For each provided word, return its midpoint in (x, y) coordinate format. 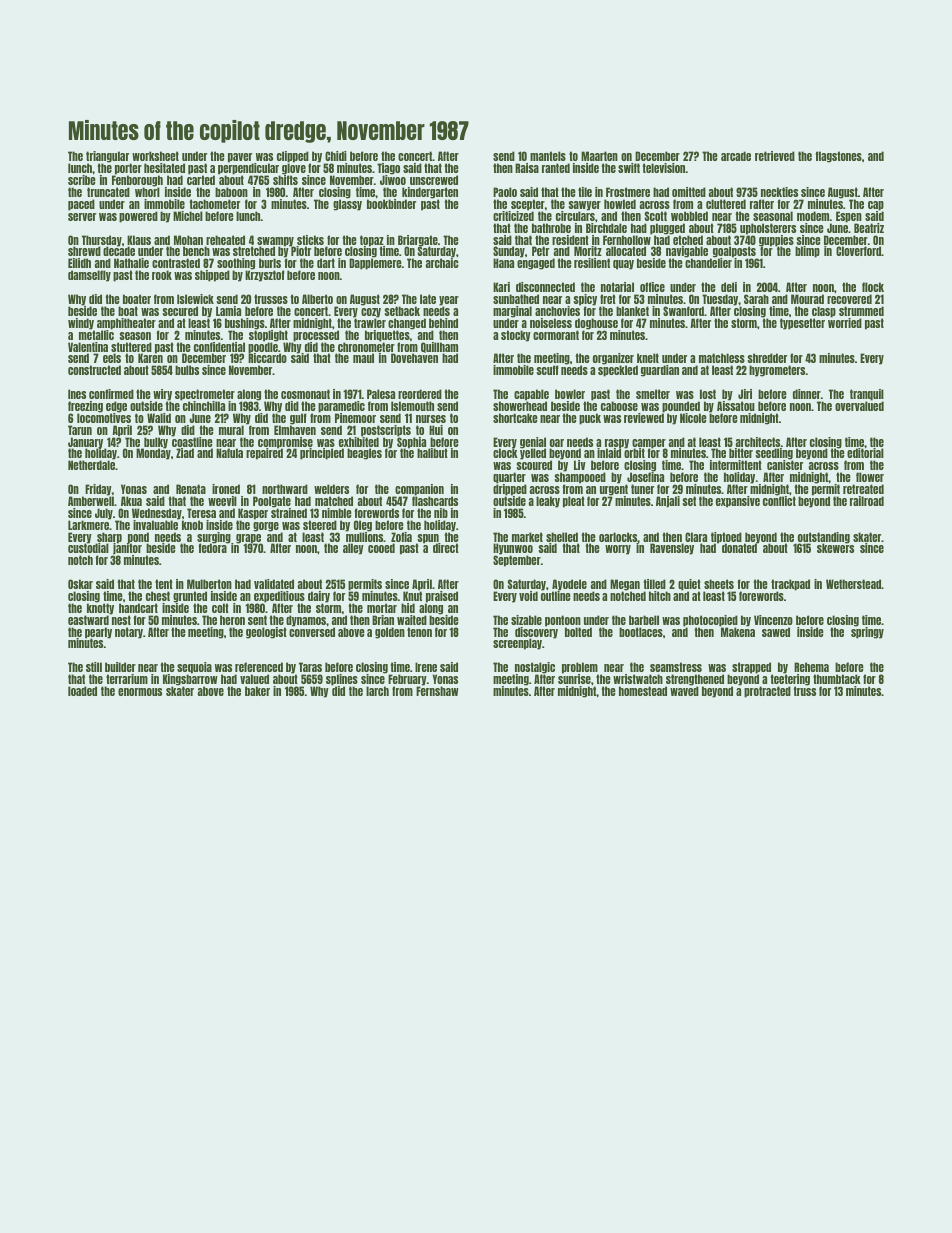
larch (377, 691)
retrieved (775, 156)
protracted (767, 692)
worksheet (155, 156)
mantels (548, 156)
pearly (98, 633)
